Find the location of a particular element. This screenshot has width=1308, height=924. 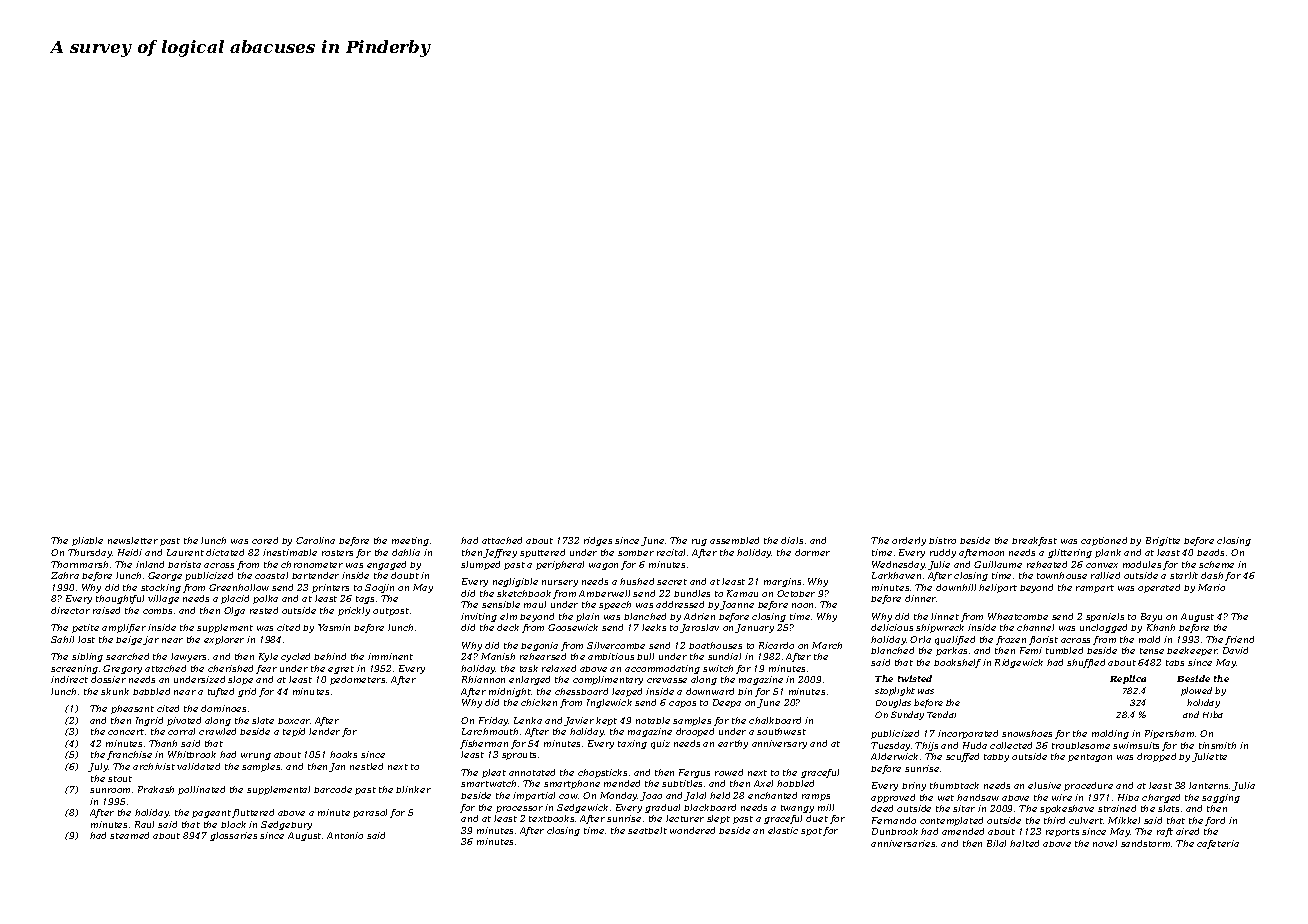

spokeshave is located at coordinates (1067, 809).
